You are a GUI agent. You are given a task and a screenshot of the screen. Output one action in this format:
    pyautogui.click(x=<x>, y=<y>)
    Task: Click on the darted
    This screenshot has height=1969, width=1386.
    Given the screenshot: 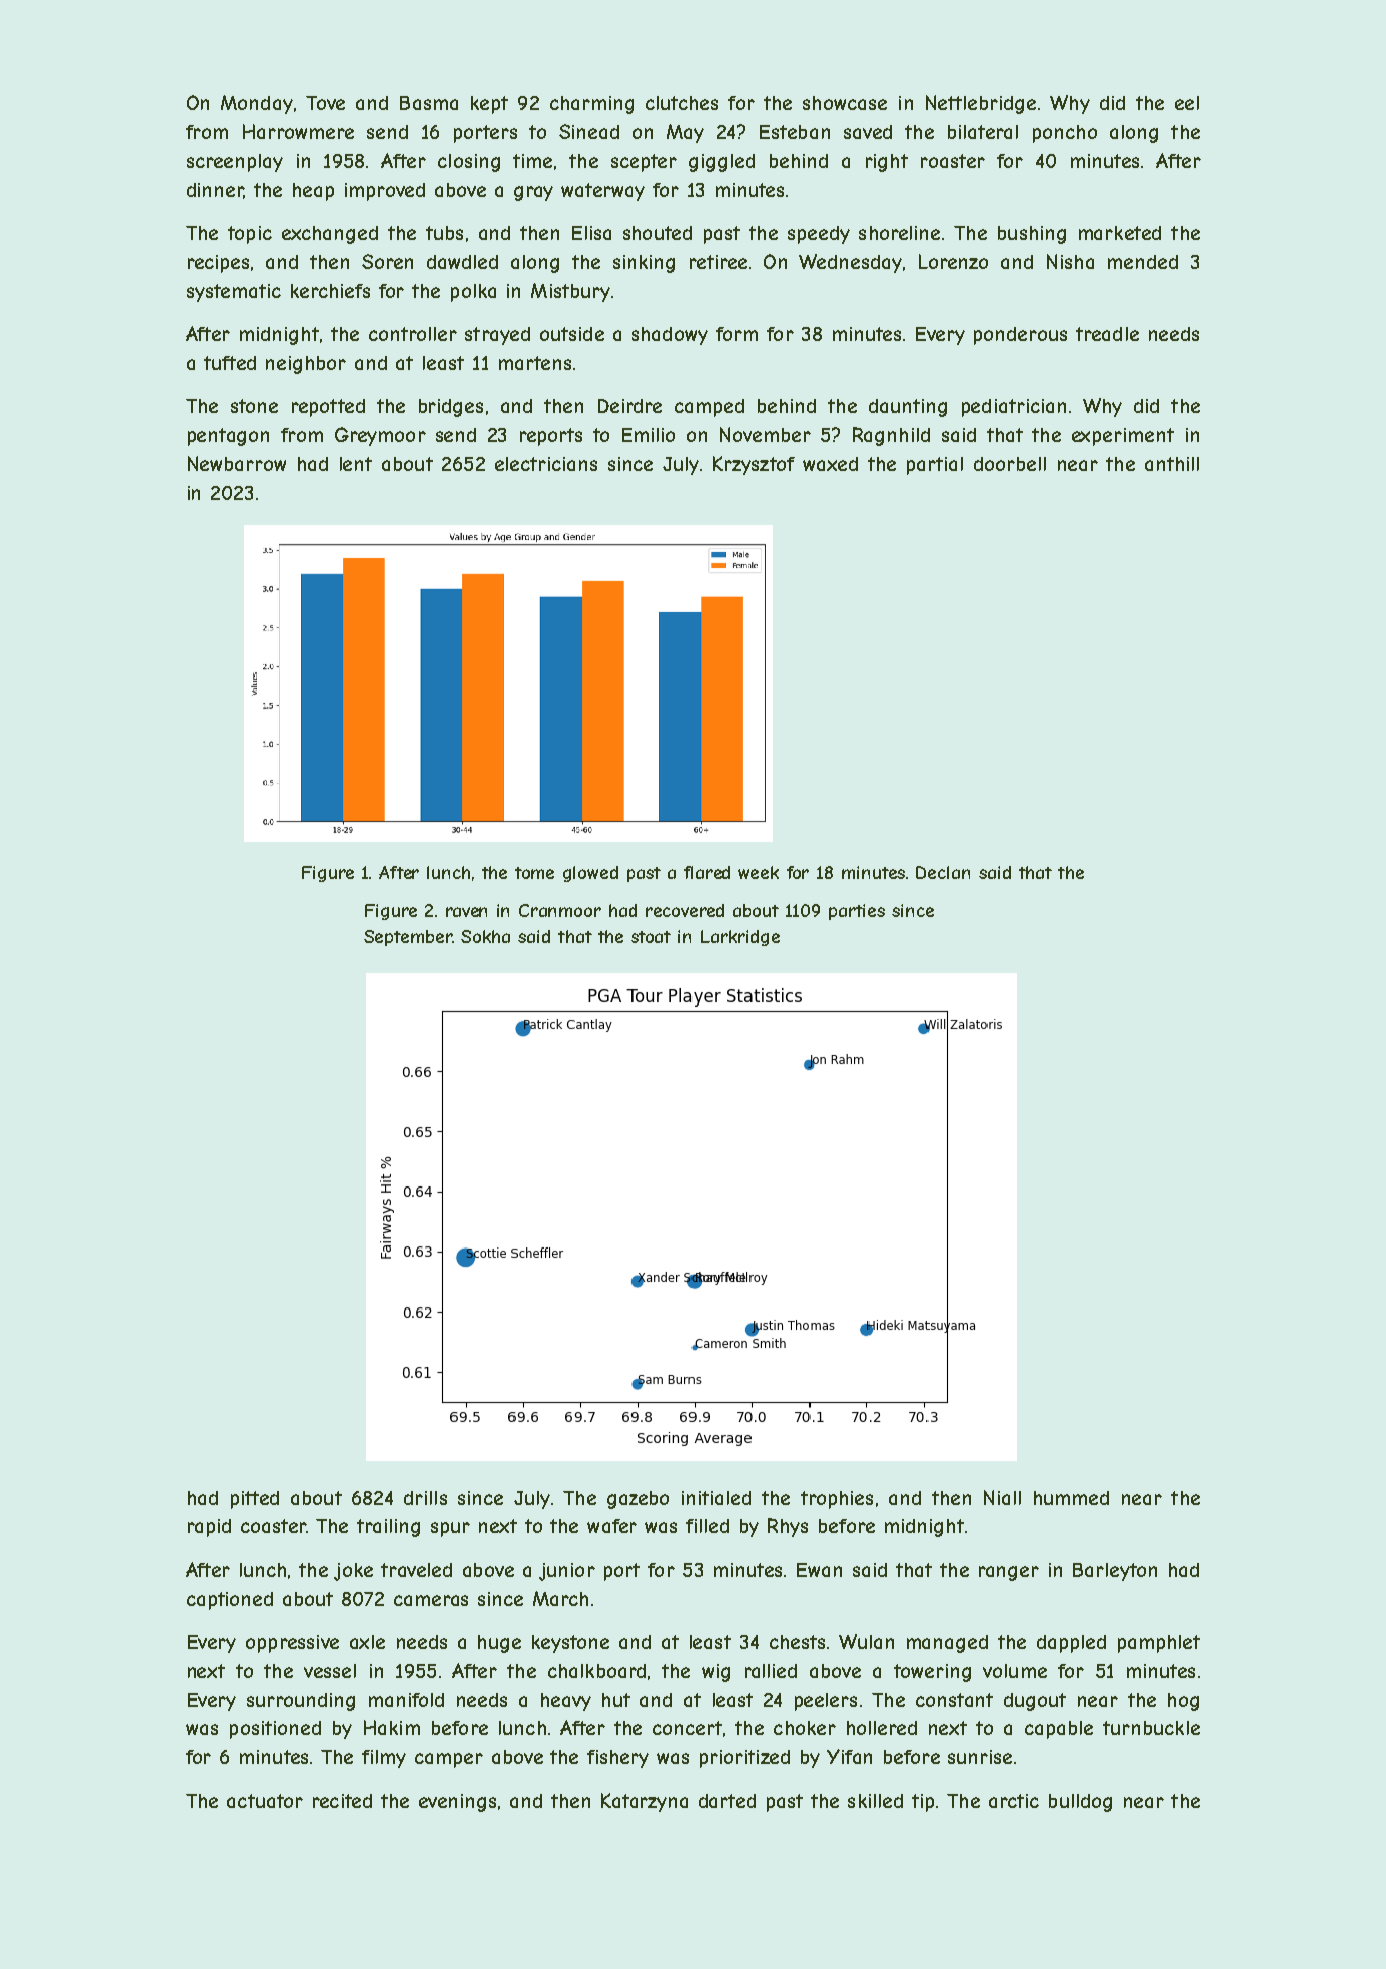 What is the action you would take?
    pyautogui.click(x=727, y=1801)
